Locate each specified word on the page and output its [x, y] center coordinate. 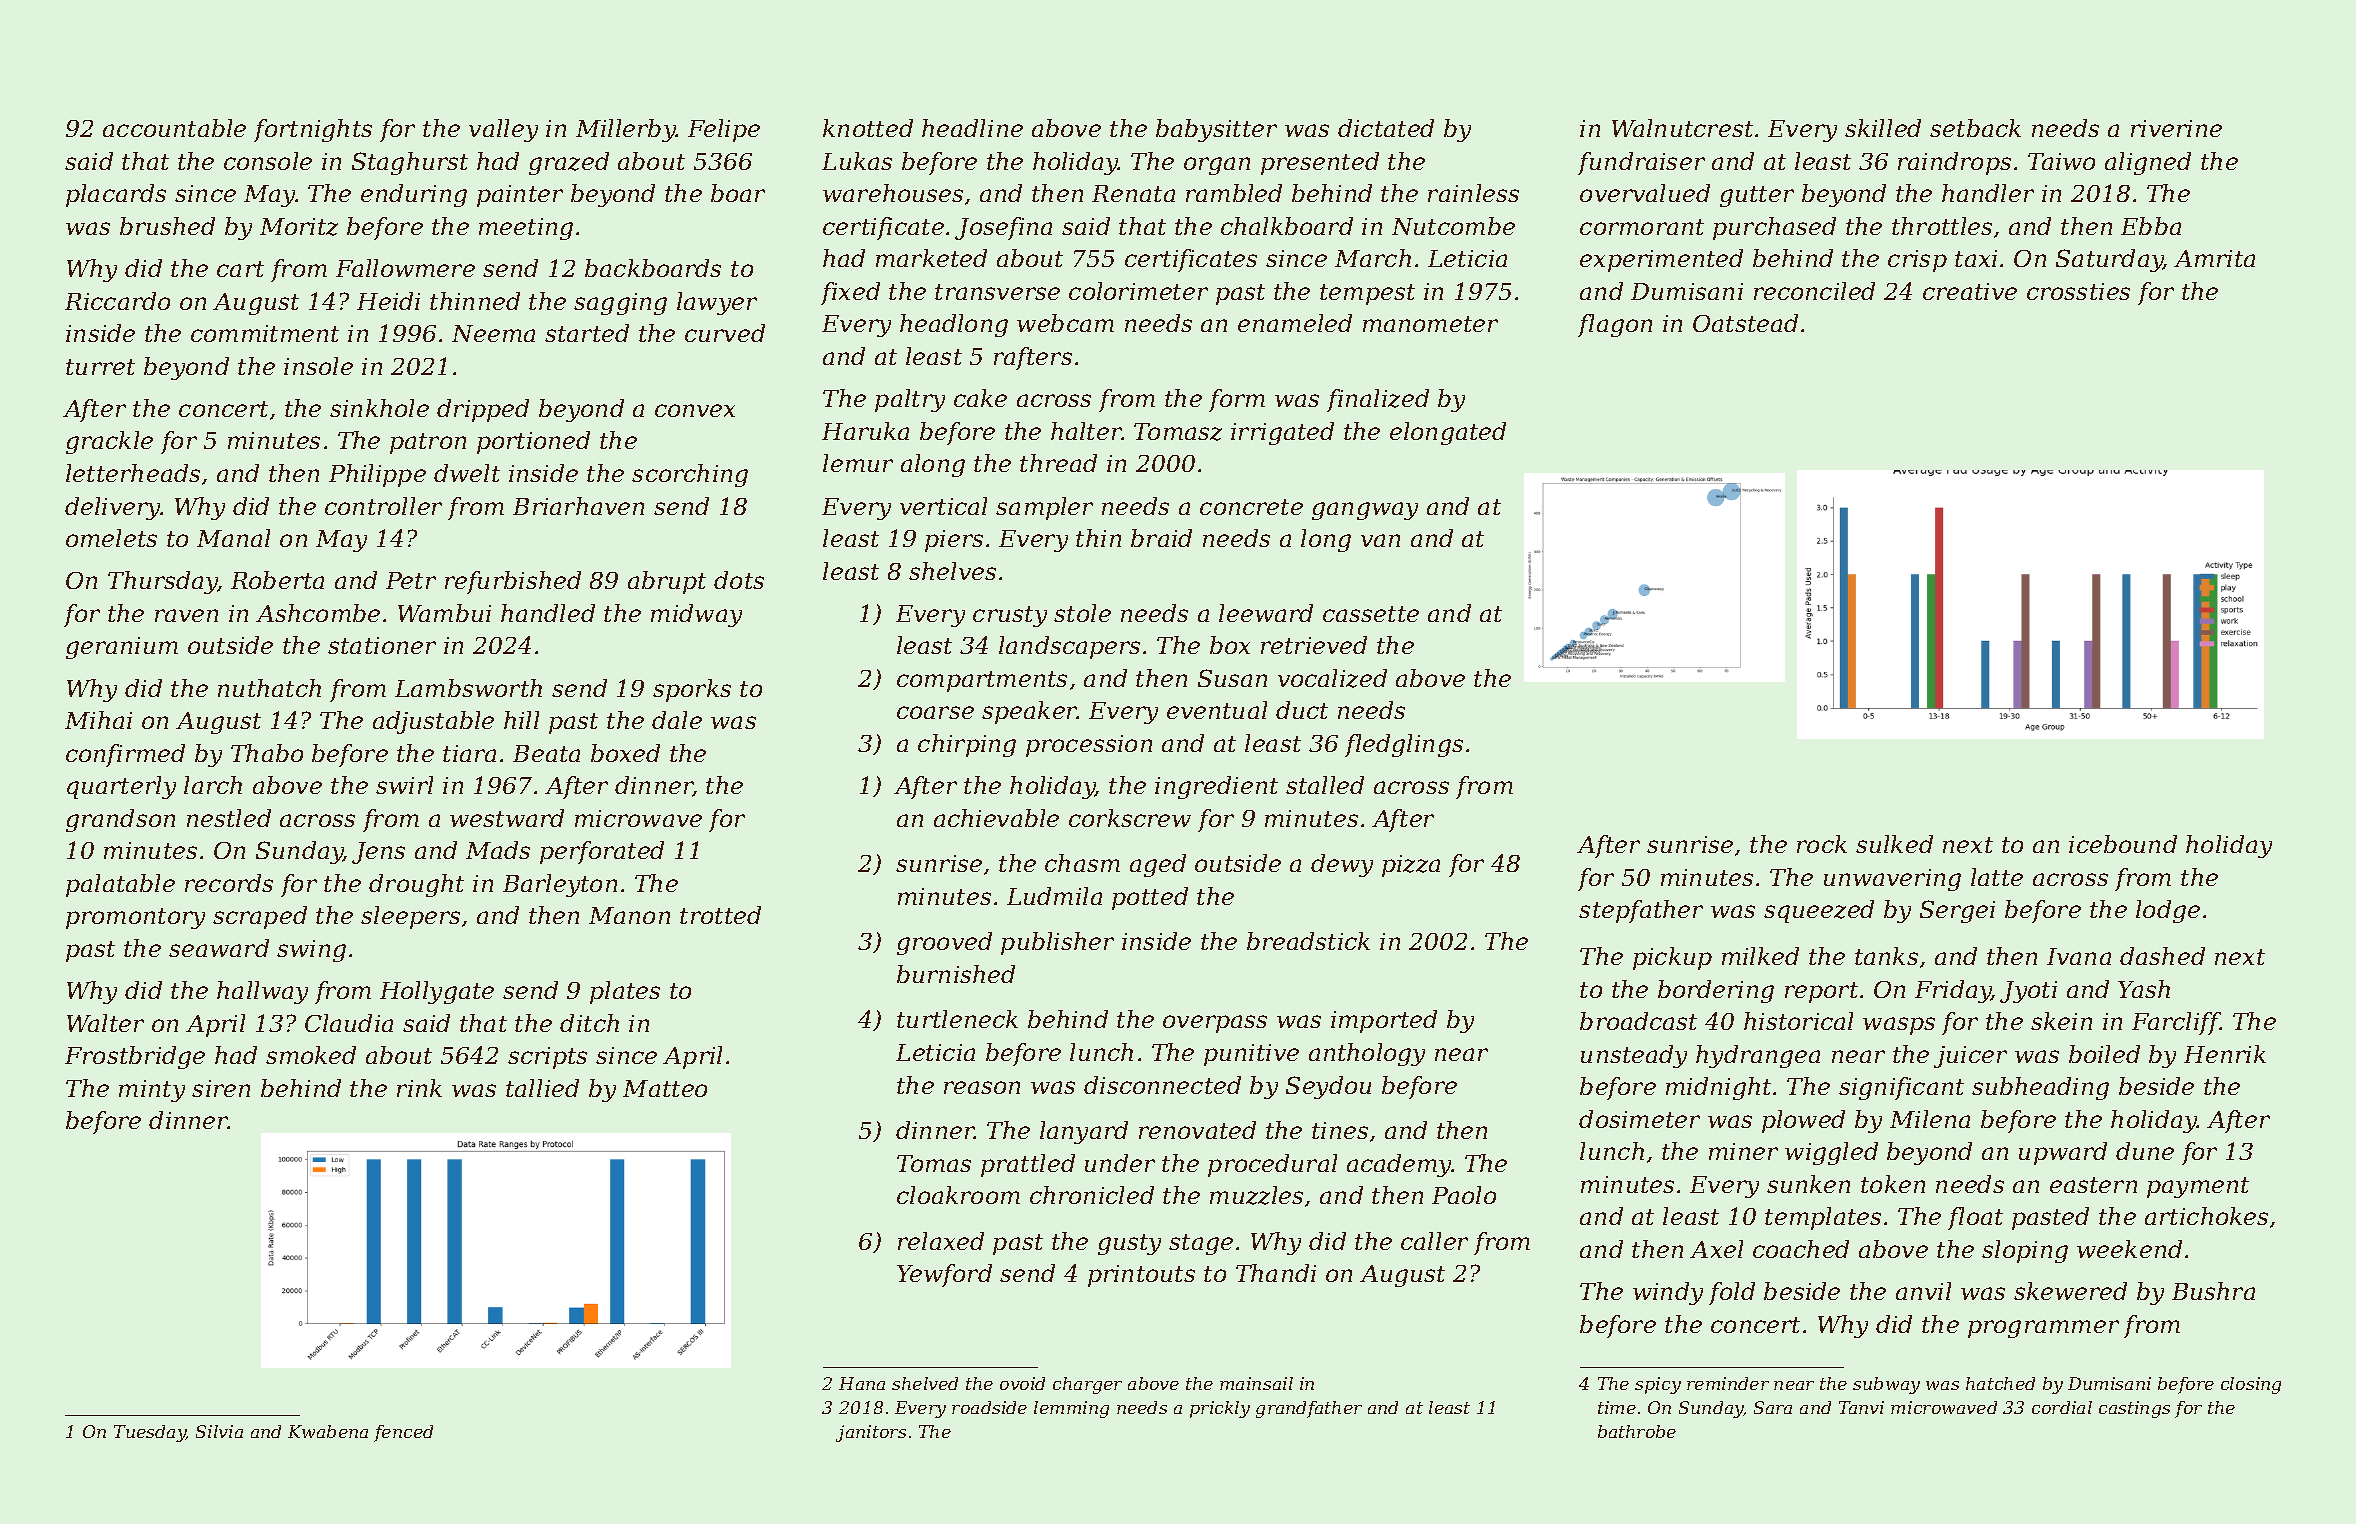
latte [1997, 877]
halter [1086, 431]
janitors [871, 1433]
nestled [229, 818]
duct [1302, 710]
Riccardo [117, 301]
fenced [403, 1433]
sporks [692, 690]
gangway [1365, 511]
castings [2134, 1409]
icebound [2123, 844]
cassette [1371, 614]
